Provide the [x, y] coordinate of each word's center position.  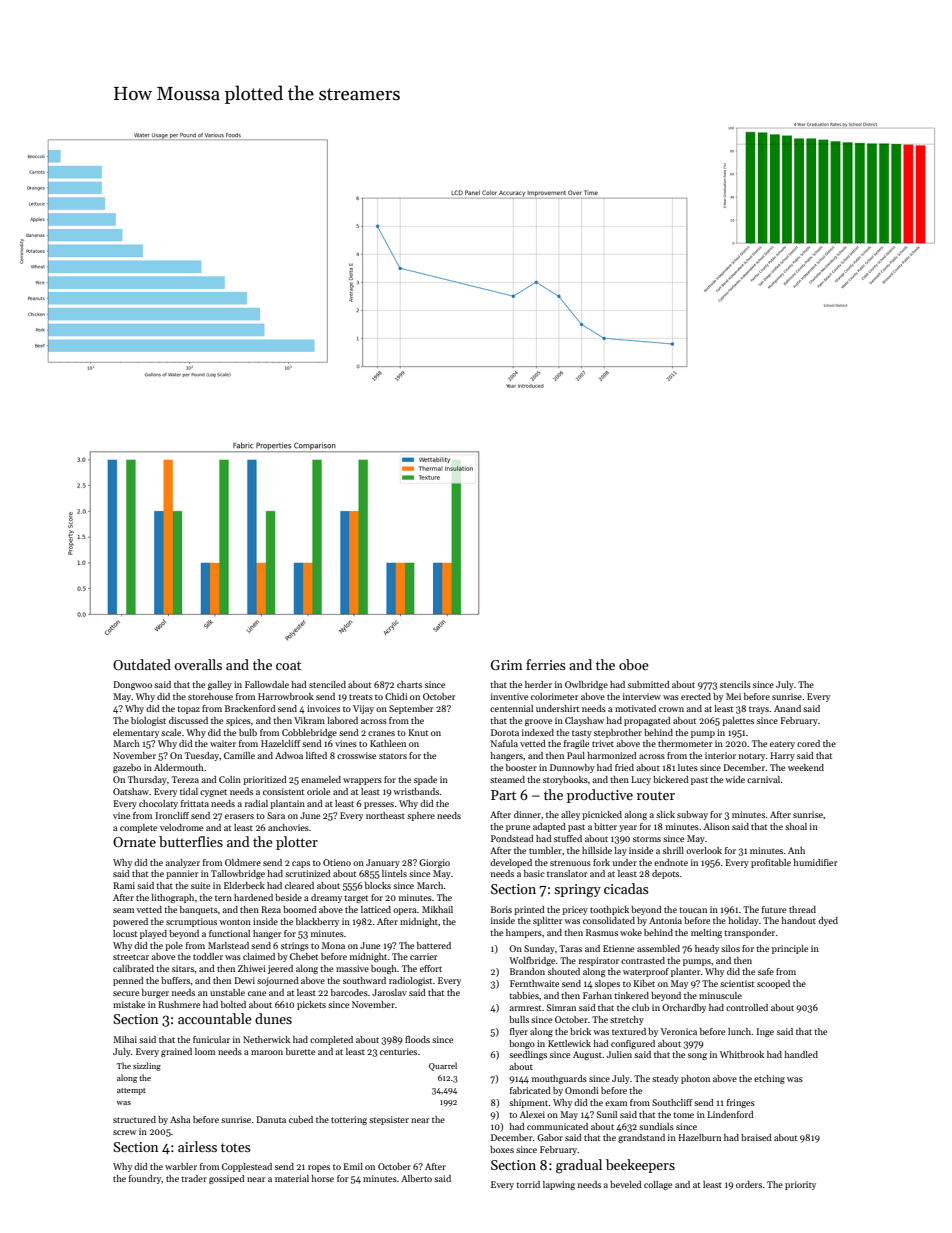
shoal [796, 826]
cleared [299, 885]
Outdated [142, 664]
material [292, 1178]
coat [288, 665]
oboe [634, 664]
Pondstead [512, 838]
